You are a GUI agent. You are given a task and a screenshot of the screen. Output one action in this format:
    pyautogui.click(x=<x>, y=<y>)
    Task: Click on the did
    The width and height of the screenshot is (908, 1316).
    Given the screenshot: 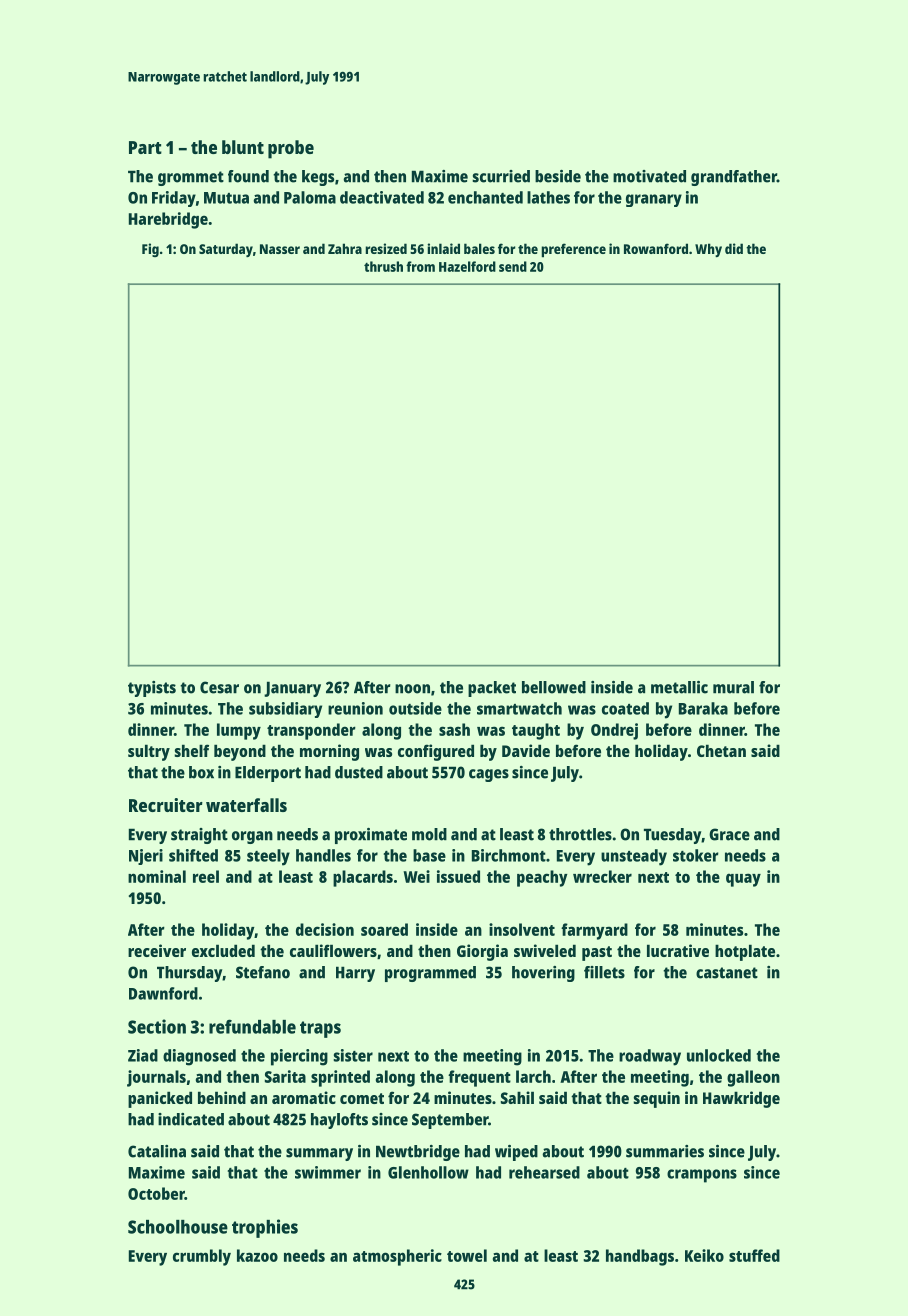 What is the action you would take?
    pyautogui.click(x=734, y=248)
